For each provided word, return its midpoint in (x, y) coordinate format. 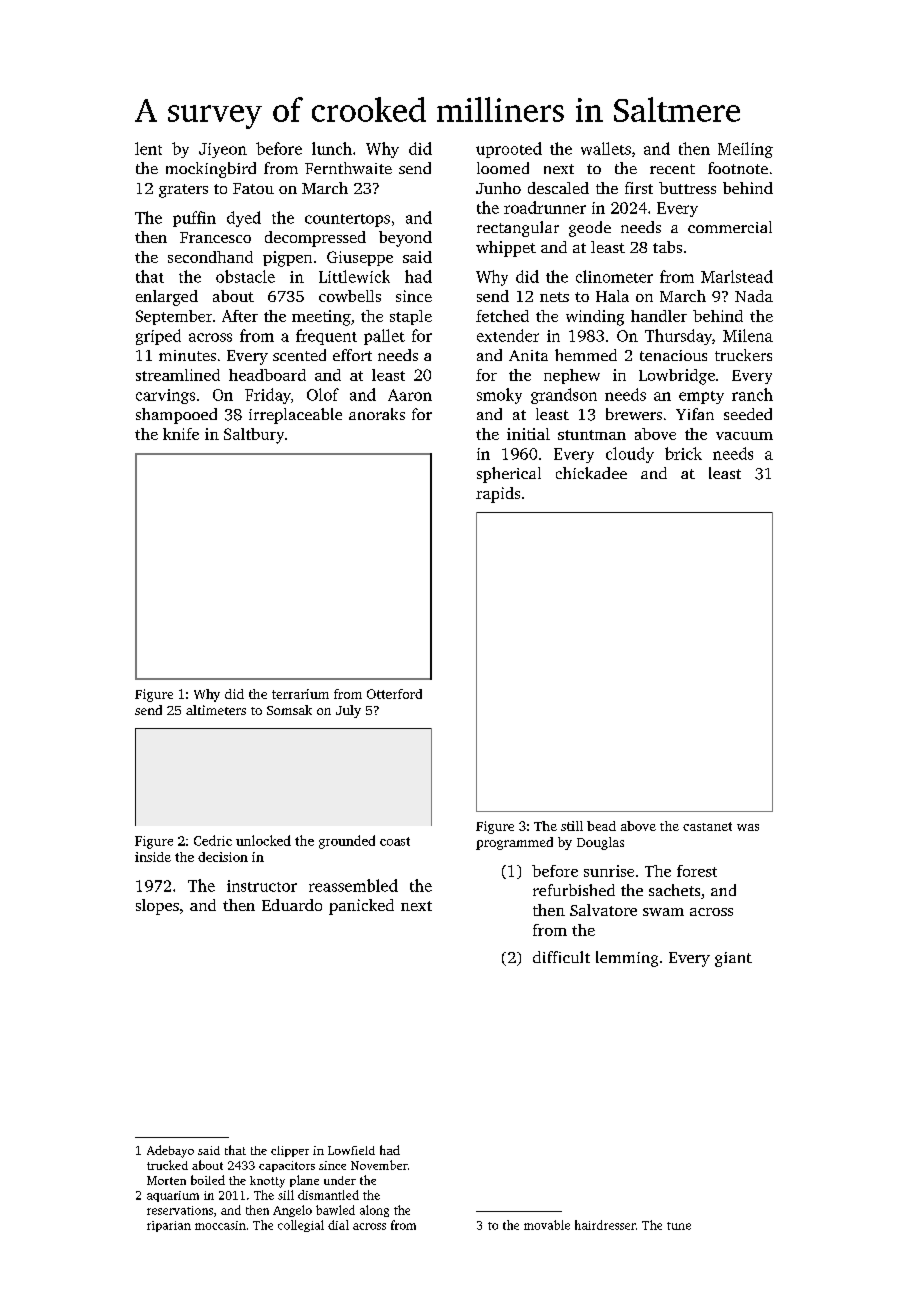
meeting (321, 318)
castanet (707, 826)
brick (683, 453)
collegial (301, 1226)
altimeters (216, 710)
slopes (157, 907)
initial (528, 434)
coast (395, 841)
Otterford (394, 694)
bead (601, 826)
